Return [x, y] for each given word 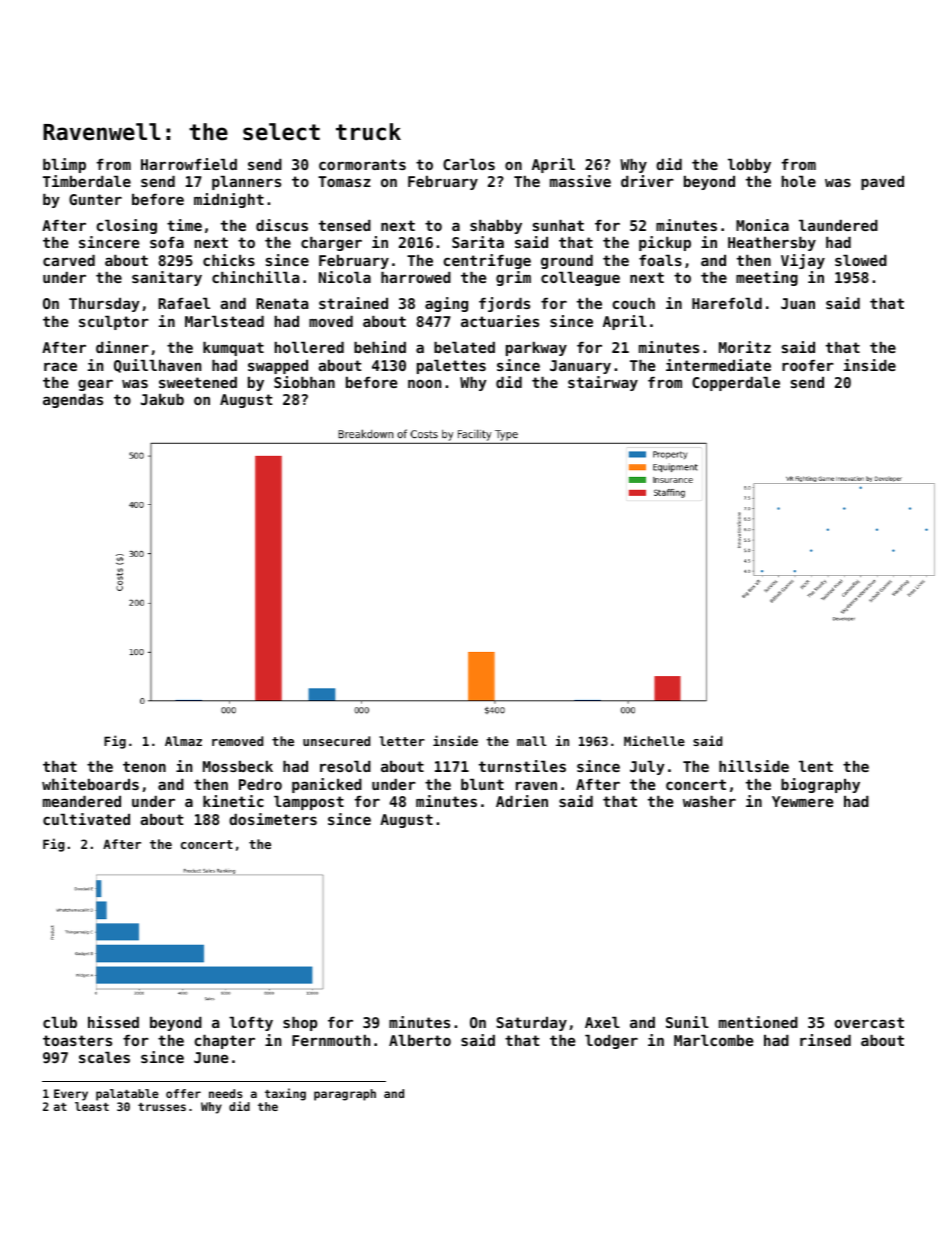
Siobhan [304, 382]
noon [424, 384]
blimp [64, 165]
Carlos [469, 164]
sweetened [198, 382]
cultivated [86, 819]
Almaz [183, 741]
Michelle [654, 740]
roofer [808, 365]
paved [882, 183]
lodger [611, 1042]
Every [71, 1095]
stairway [603, 383]
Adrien [522, 801]
